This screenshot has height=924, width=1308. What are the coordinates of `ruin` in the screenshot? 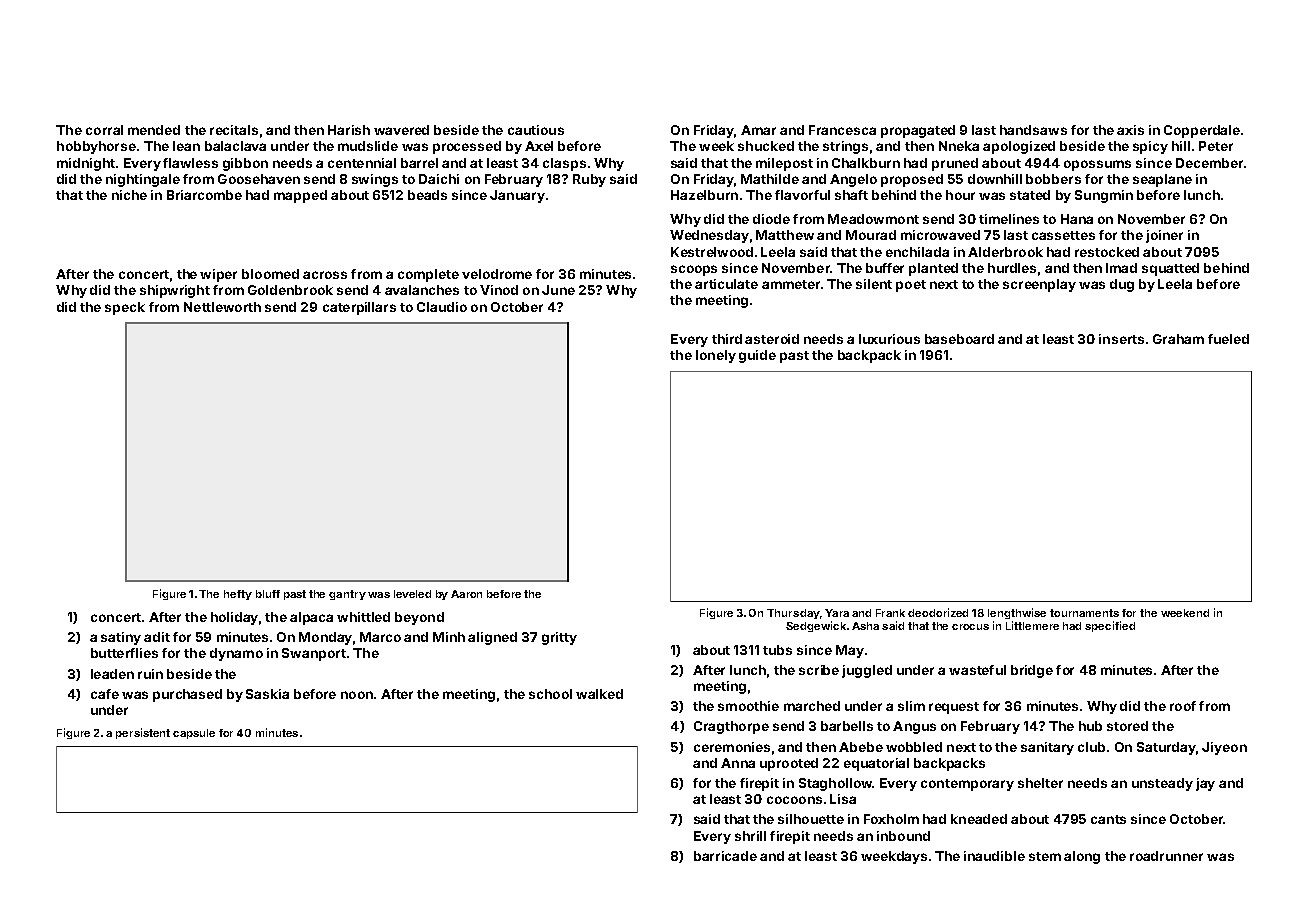 It's located at (150, 674).
